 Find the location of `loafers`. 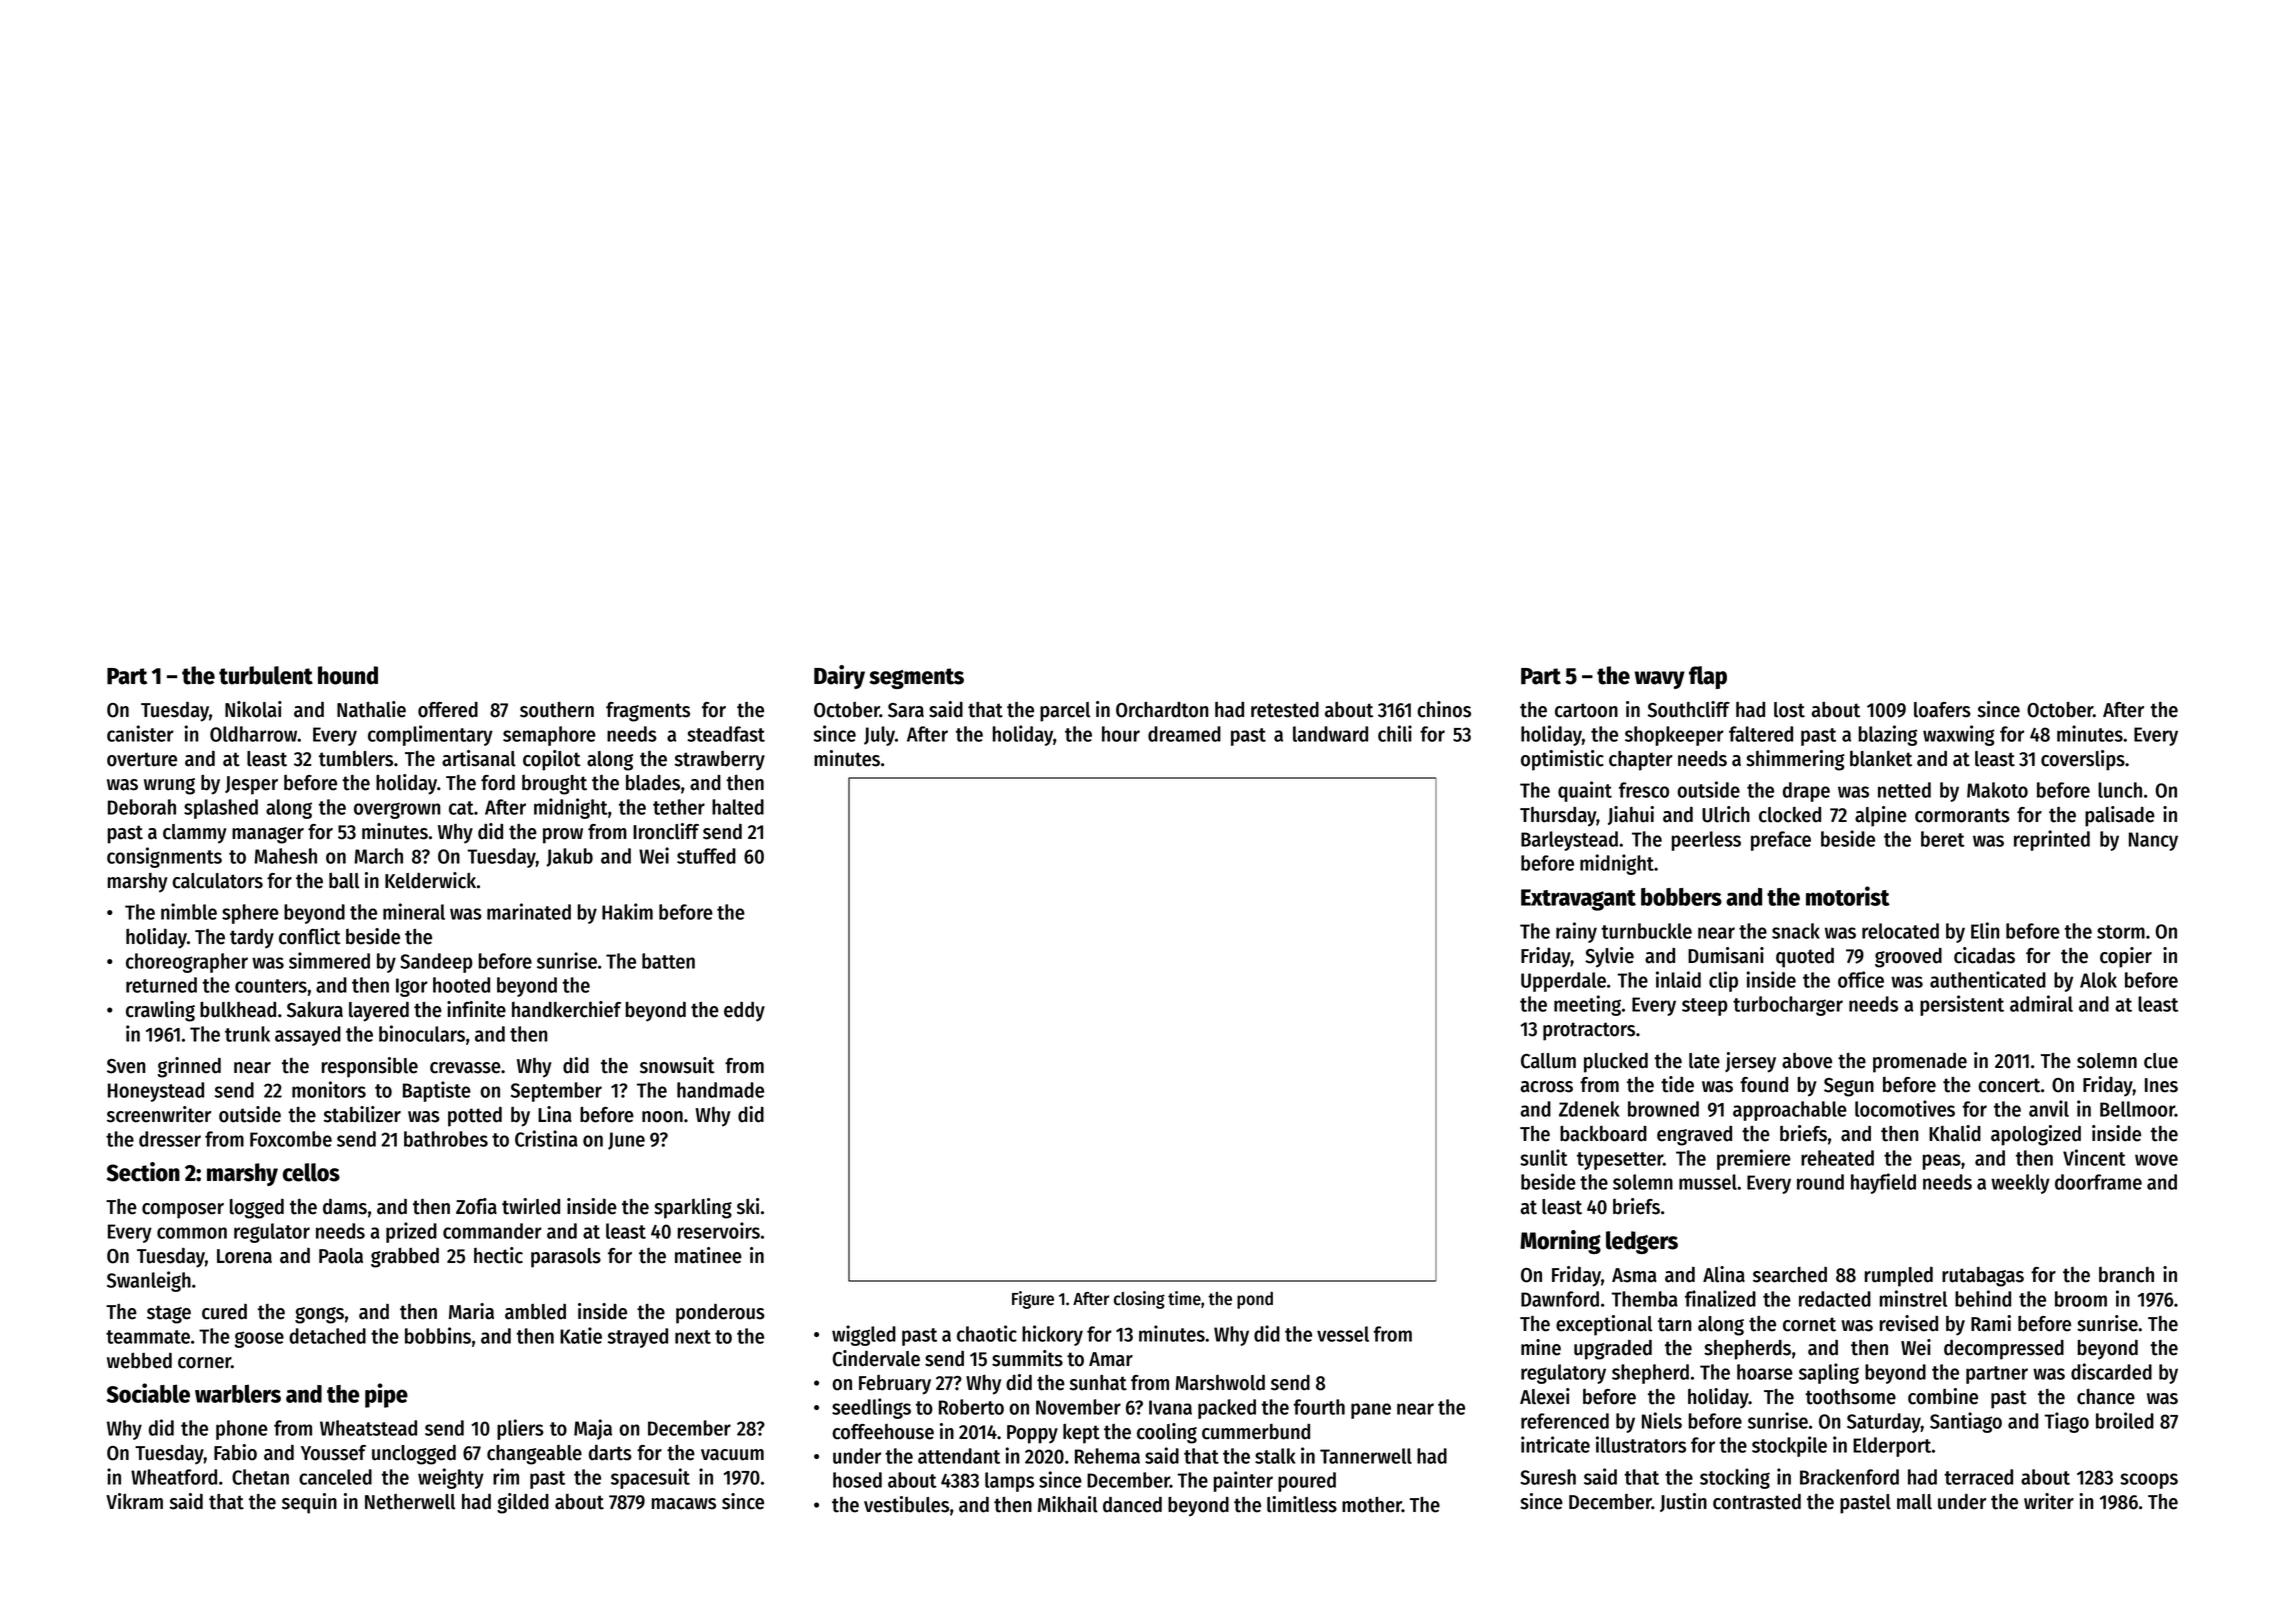

loafers is located at coordinates (1942, 710).
